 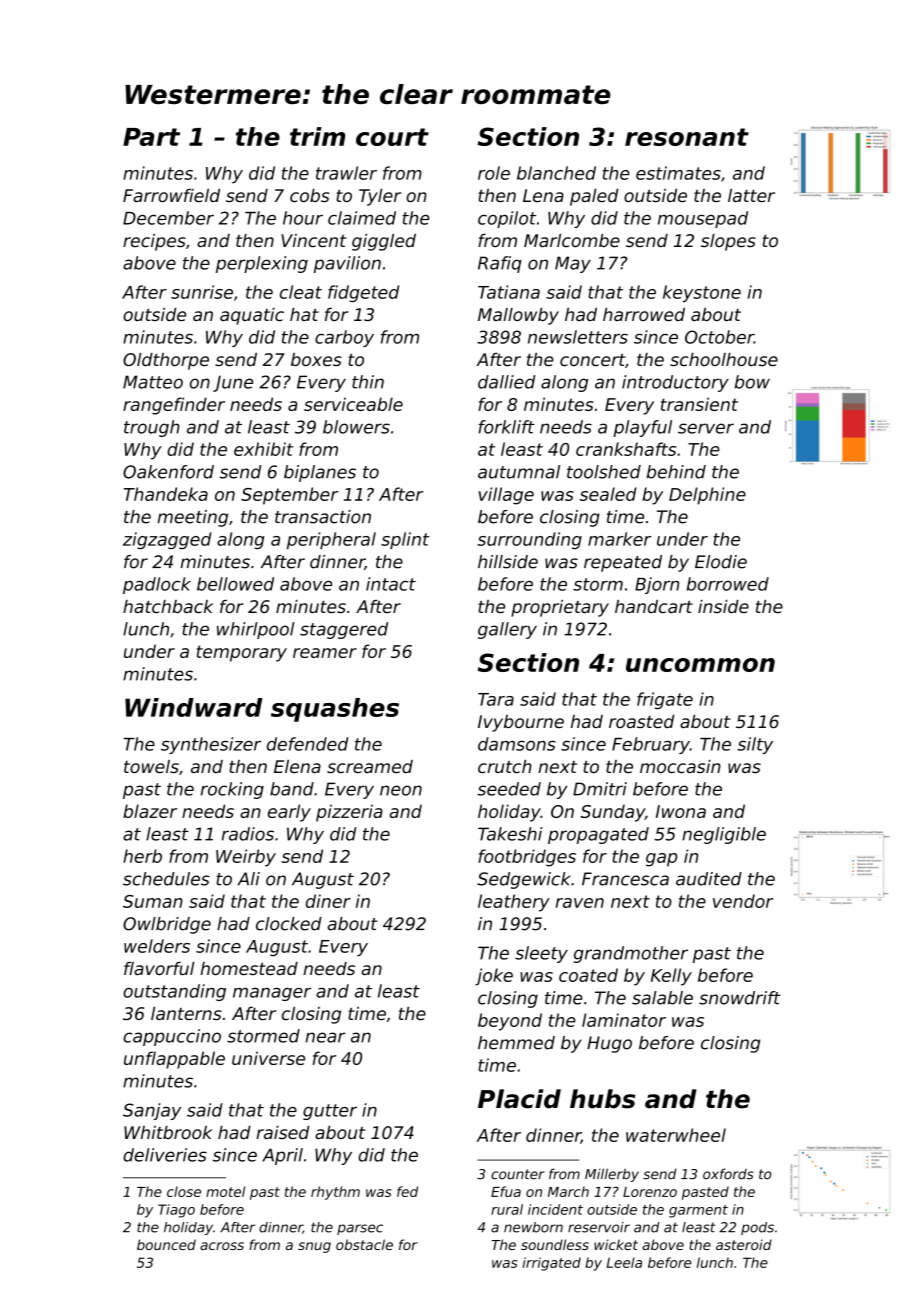 I want to click on Farrowfield, so click(x=171, y=195).
